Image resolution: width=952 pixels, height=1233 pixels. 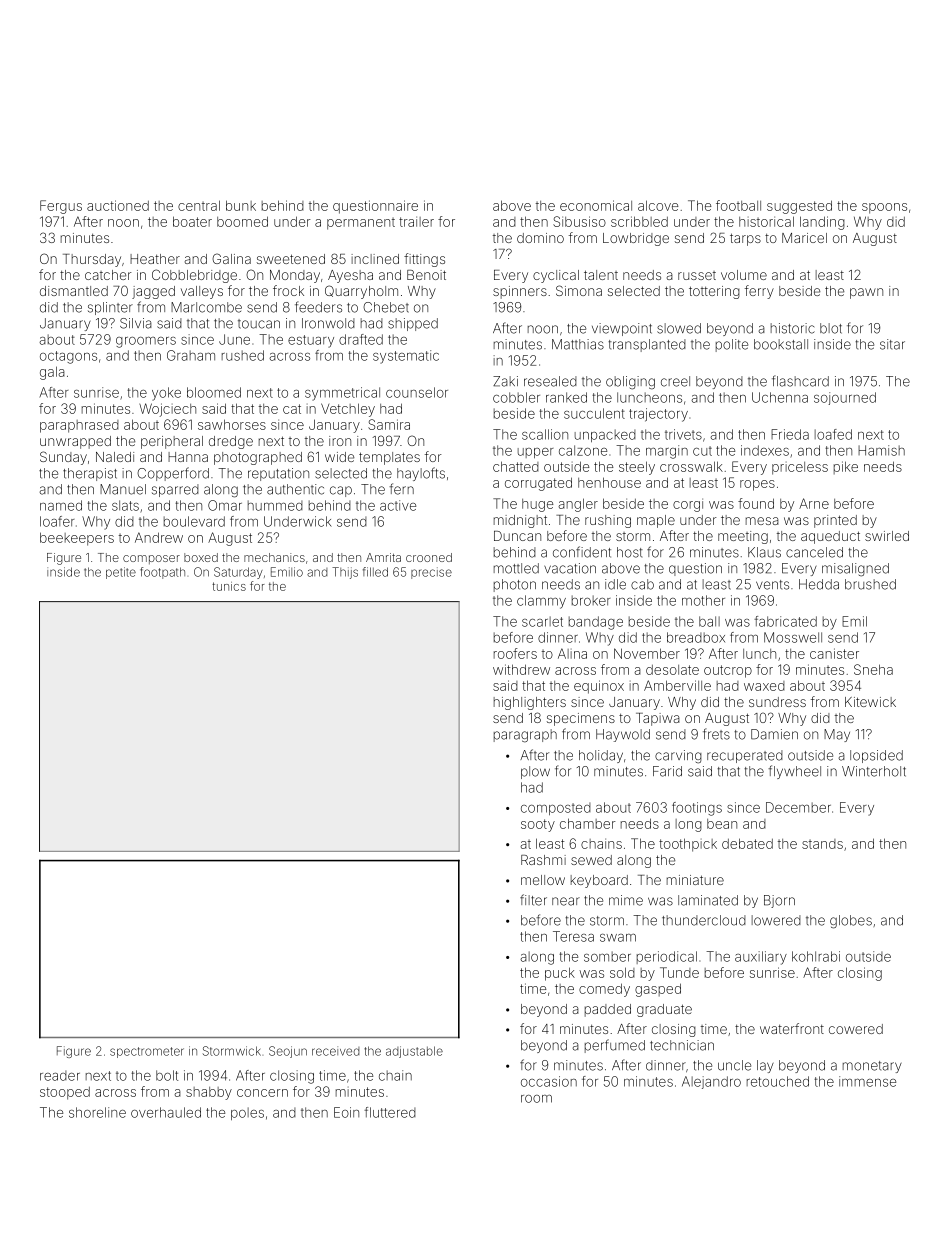 What do you see at coordinates (596, 623) in the document?
I see `bandage` at bounding box center [596, 623].
